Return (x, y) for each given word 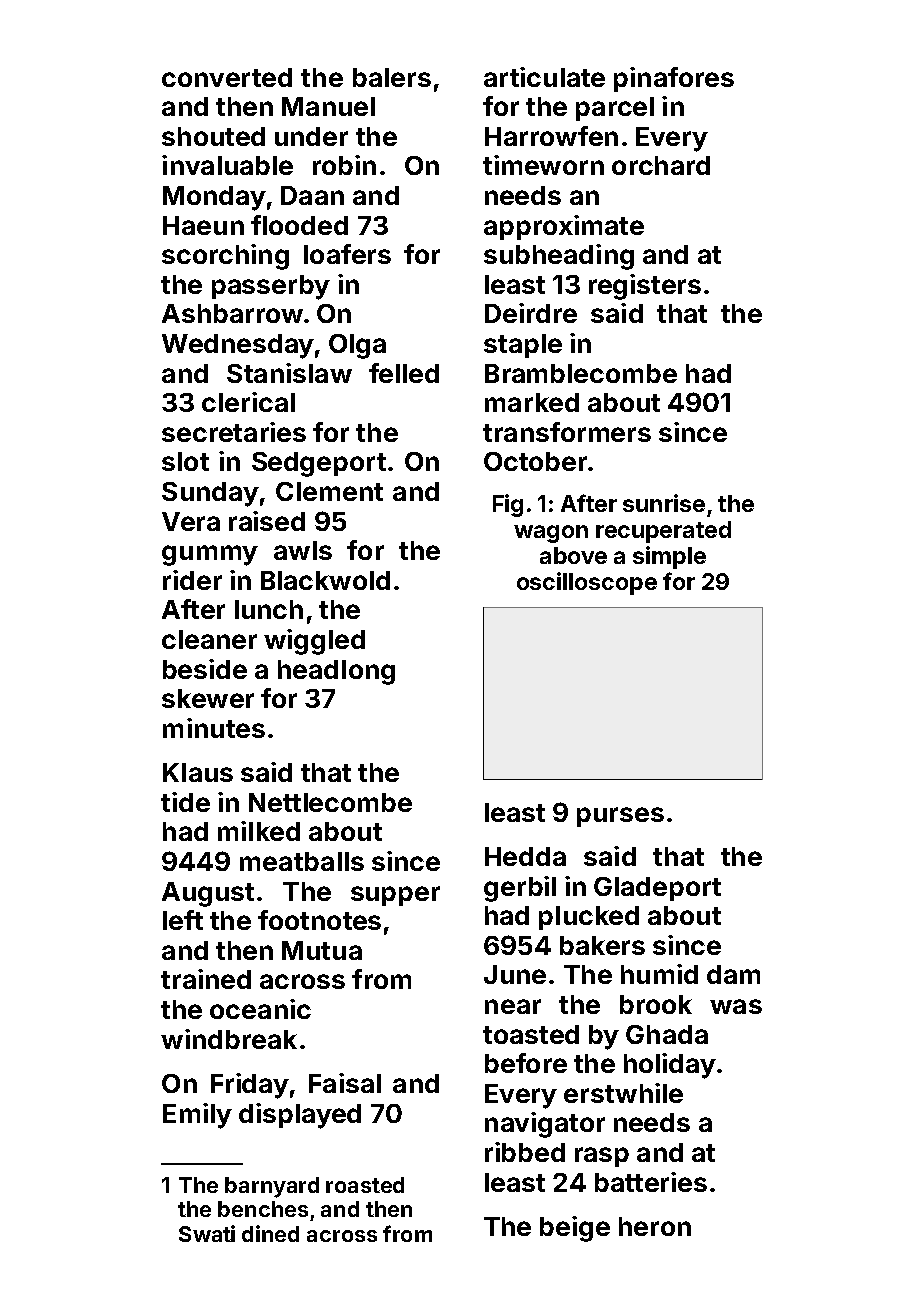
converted (227, 77)
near (513, 1006)
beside (205, 669)
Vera (191, 521)
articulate (544, 77)
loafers (347, 254)
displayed (300, 1116)
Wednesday (238, 346)
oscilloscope (587, 583)
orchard (661, 165)
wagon (551, 534)
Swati (207, 1233)
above (573, 555)
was (736, 1006)
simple (669, 557)
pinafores (674, 79)
